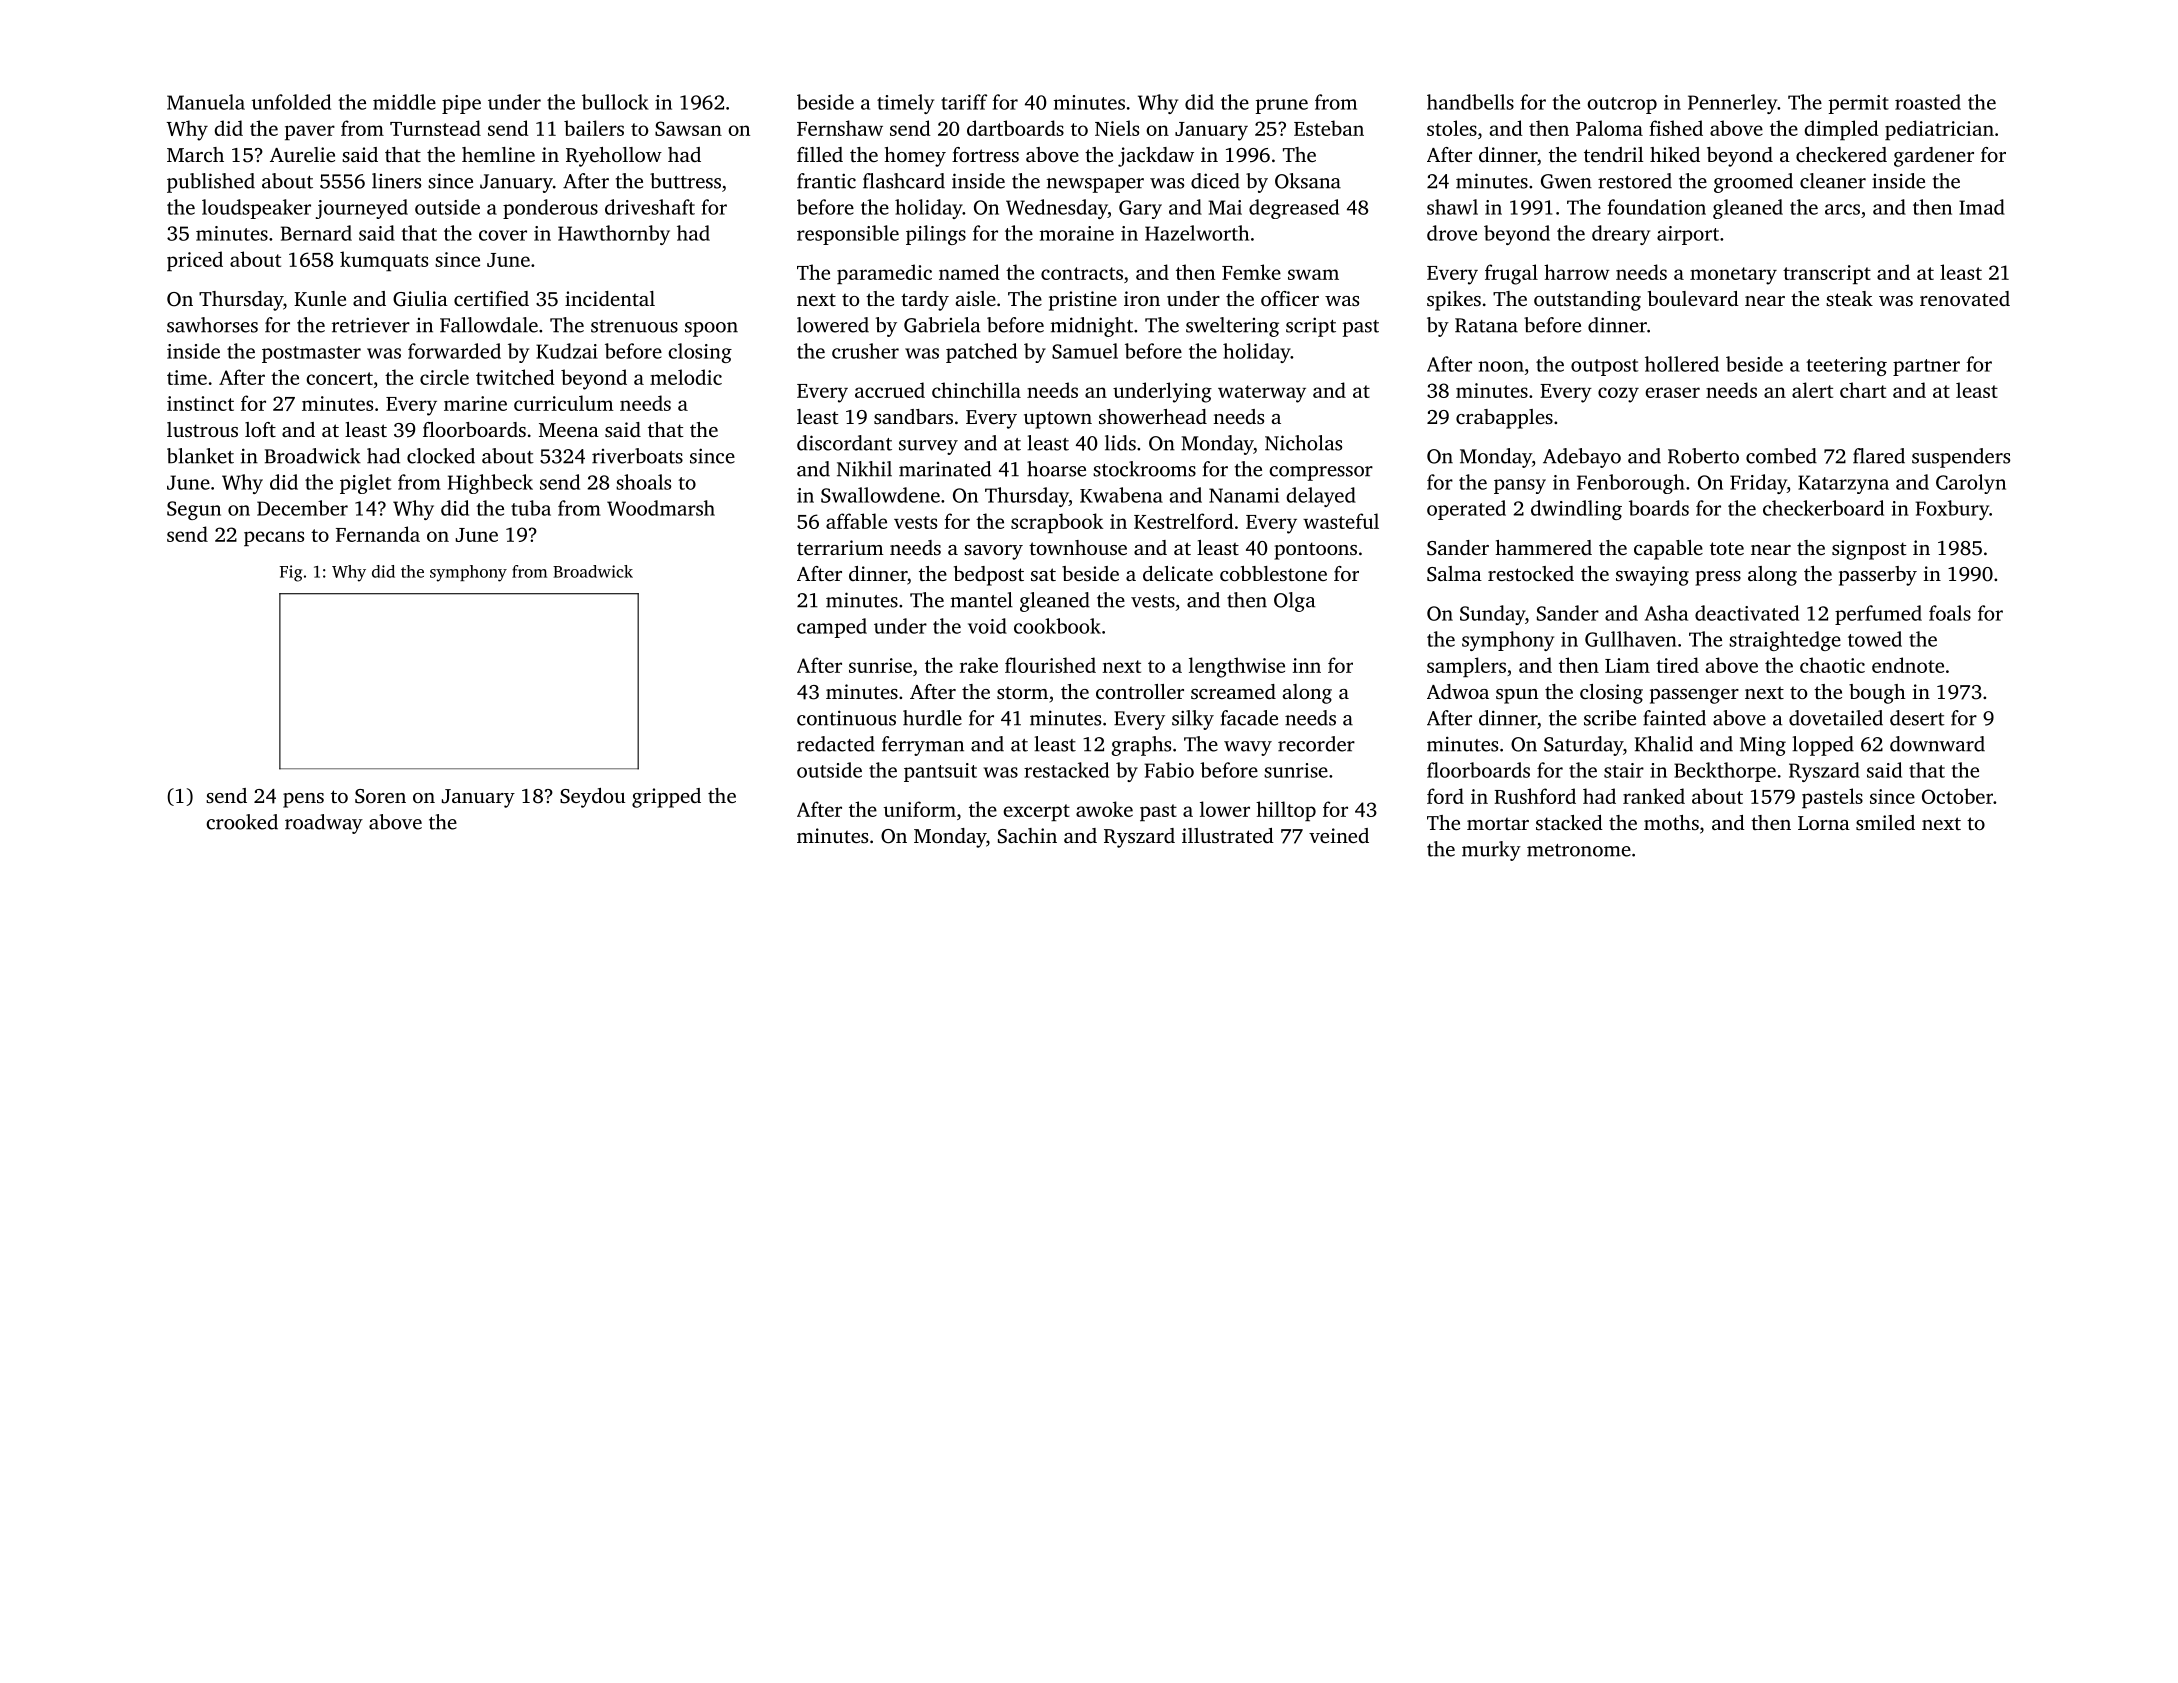  I want to click on concert, so click(339, 378).
